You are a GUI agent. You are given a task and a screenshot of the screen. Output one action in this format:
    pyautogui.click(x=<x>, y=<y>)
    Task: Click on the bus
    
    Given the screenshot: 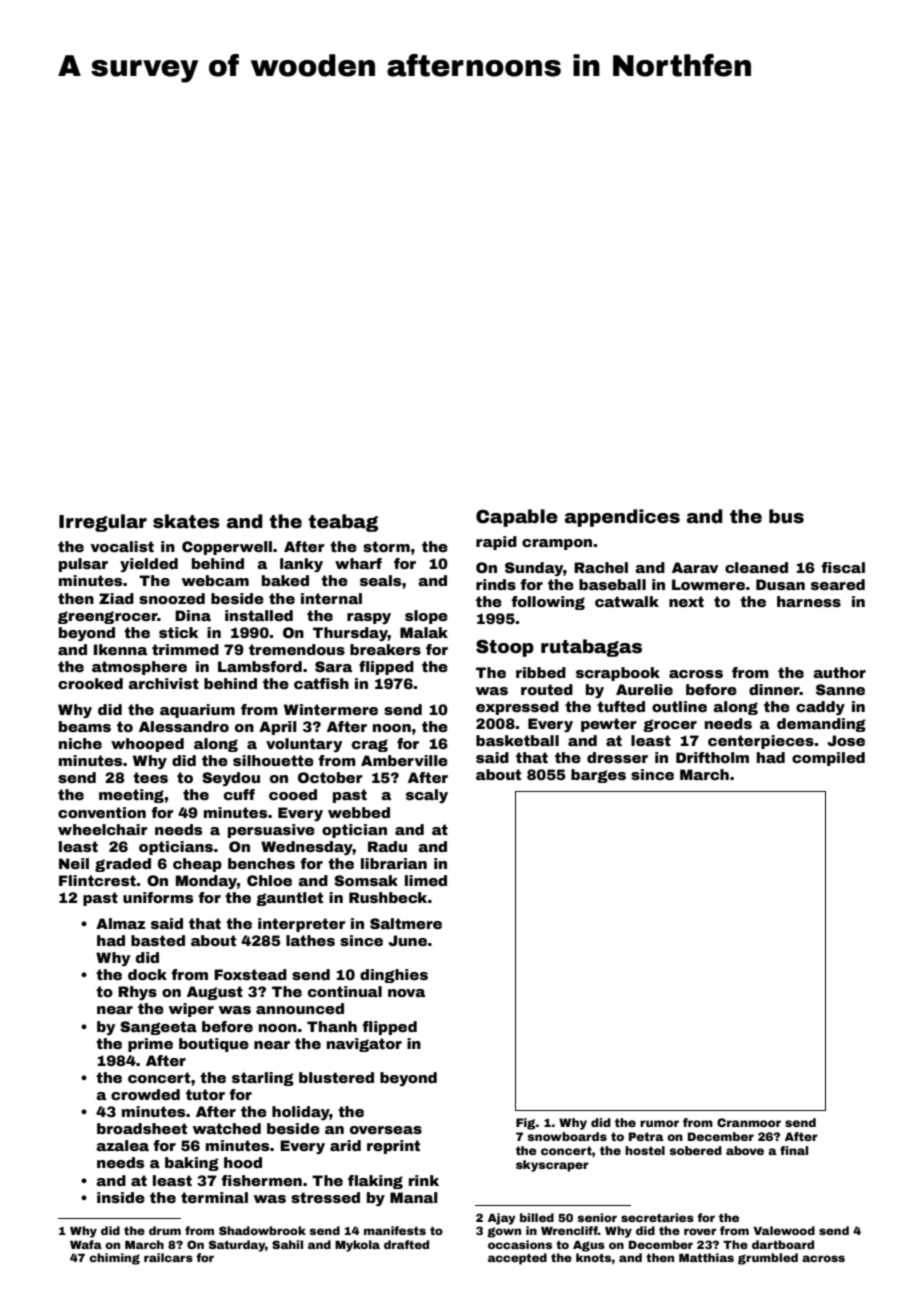 What is the action you would take?
    pyautogui.click(x=786, y=516)
